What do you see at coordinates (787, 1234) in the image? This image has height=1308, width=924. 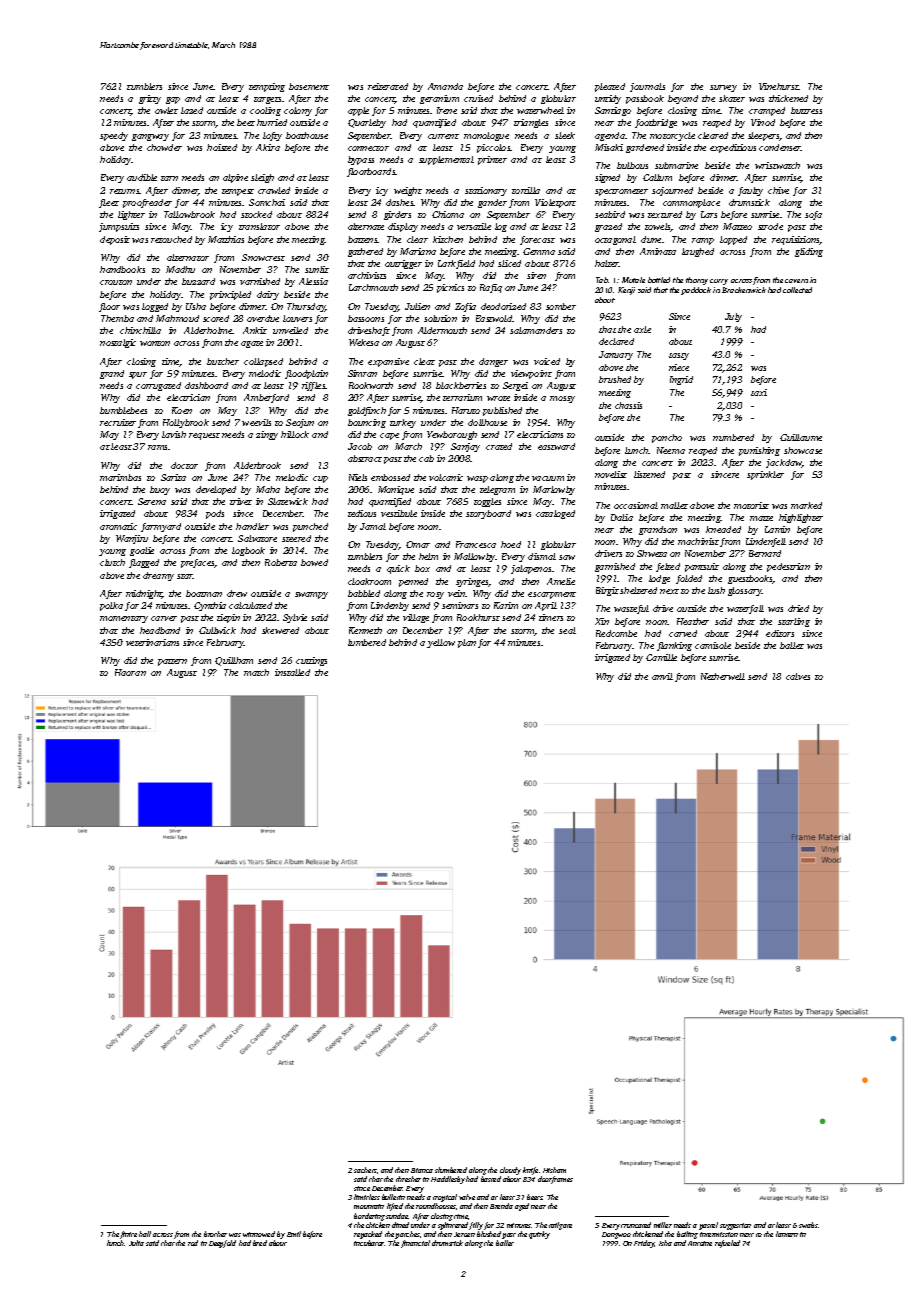 I see `lantern` at bounding box center [787, 1234].
